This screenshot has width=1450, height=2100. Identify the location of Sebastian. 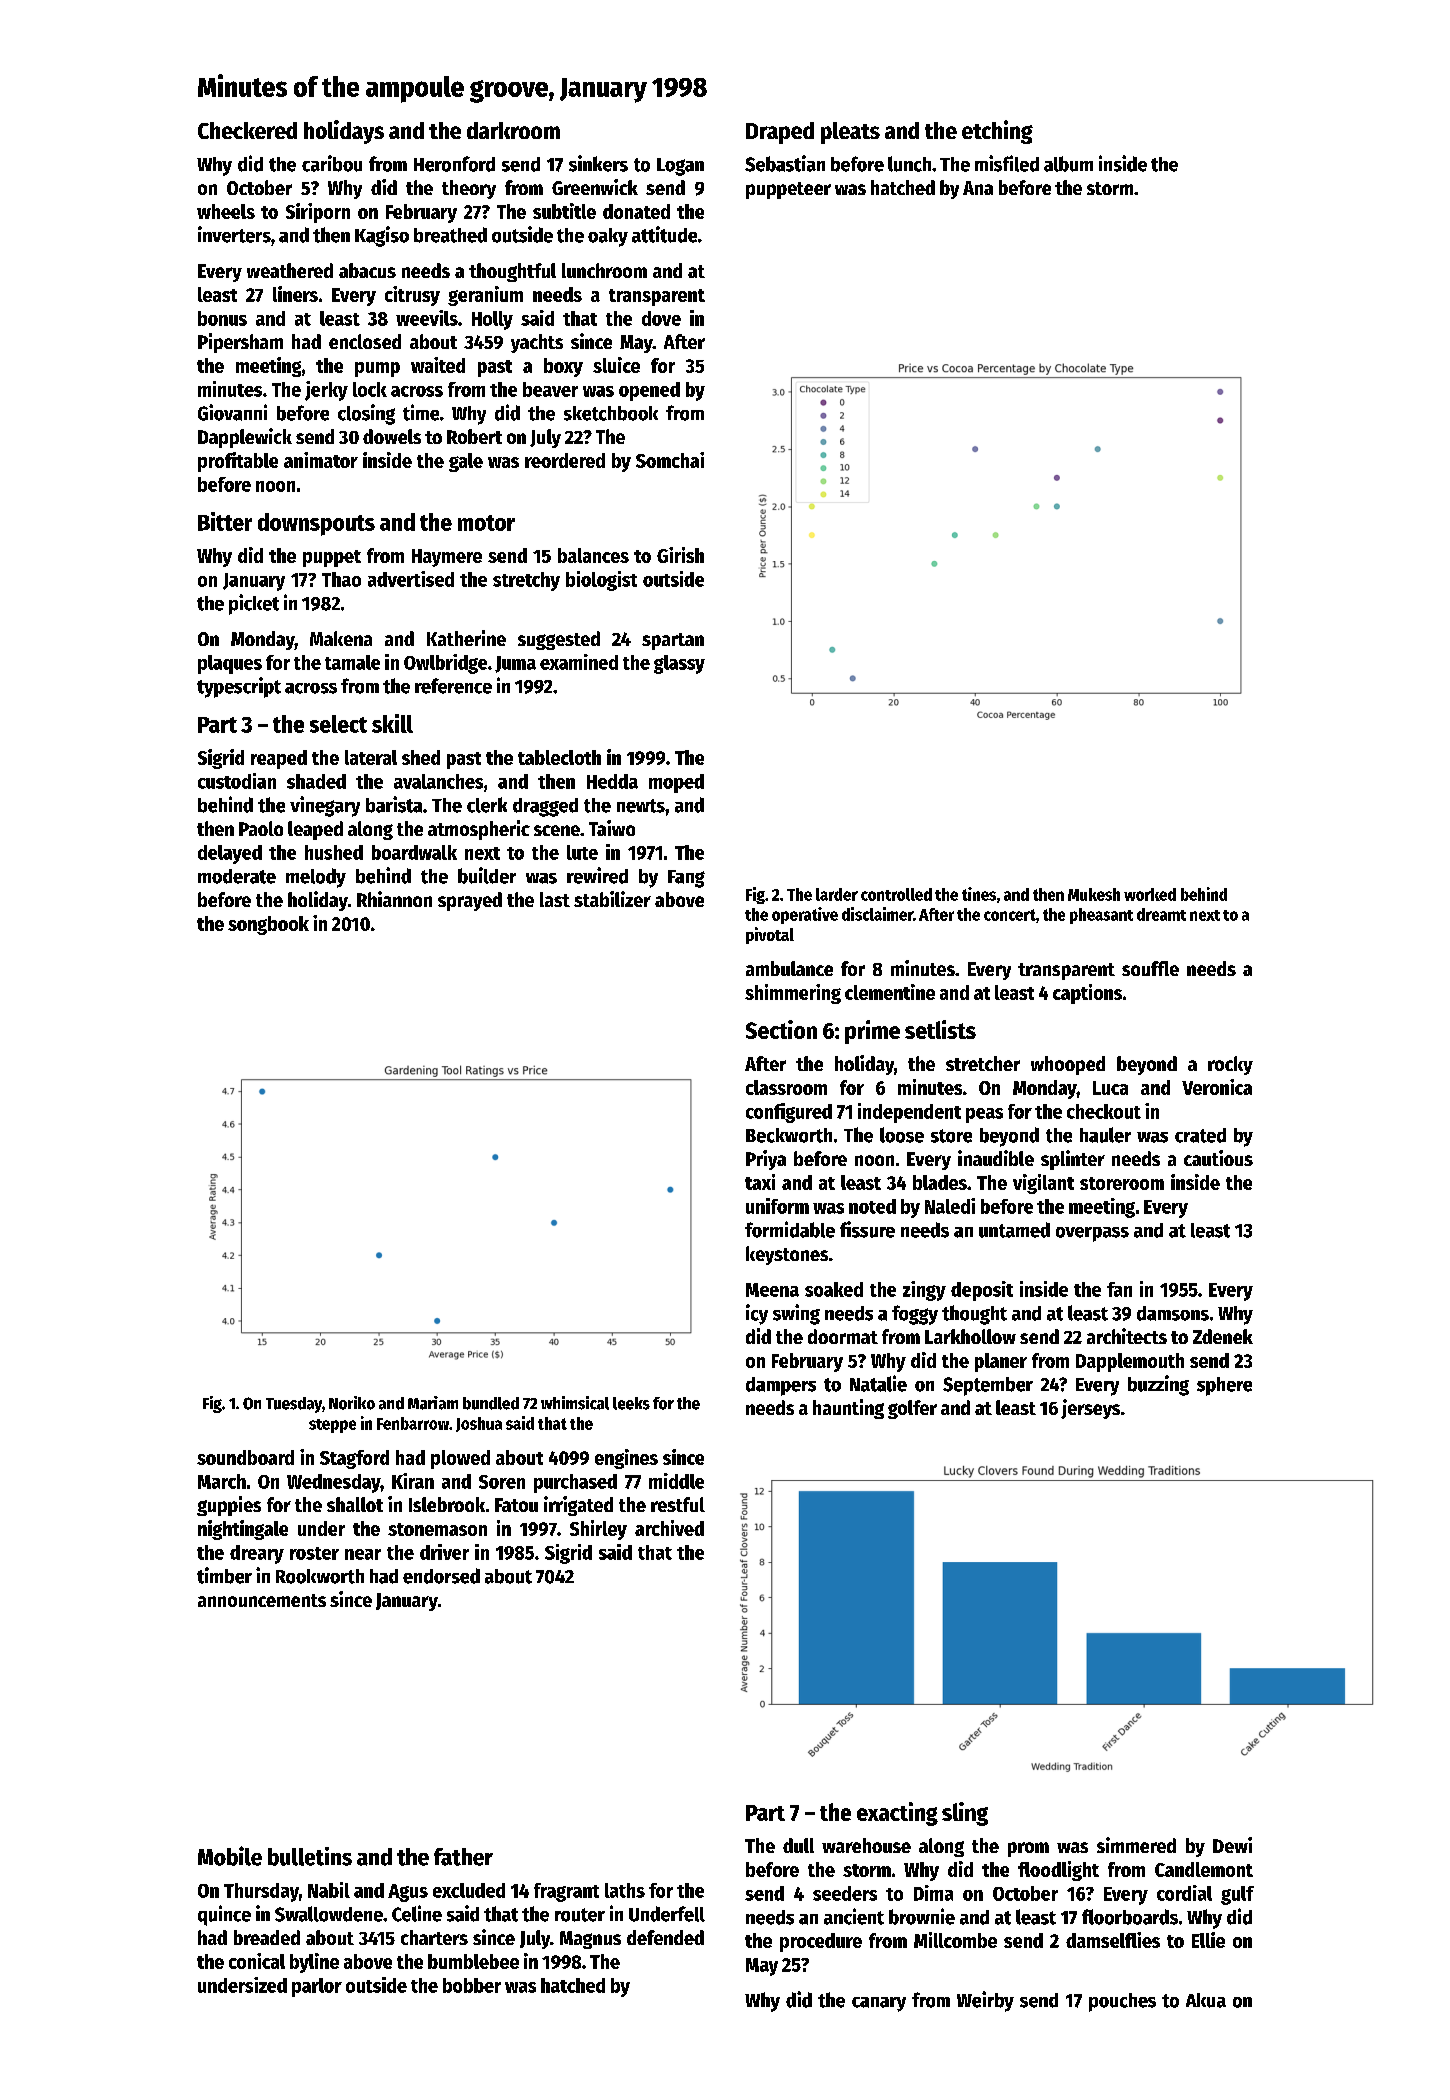
(785, 163).
